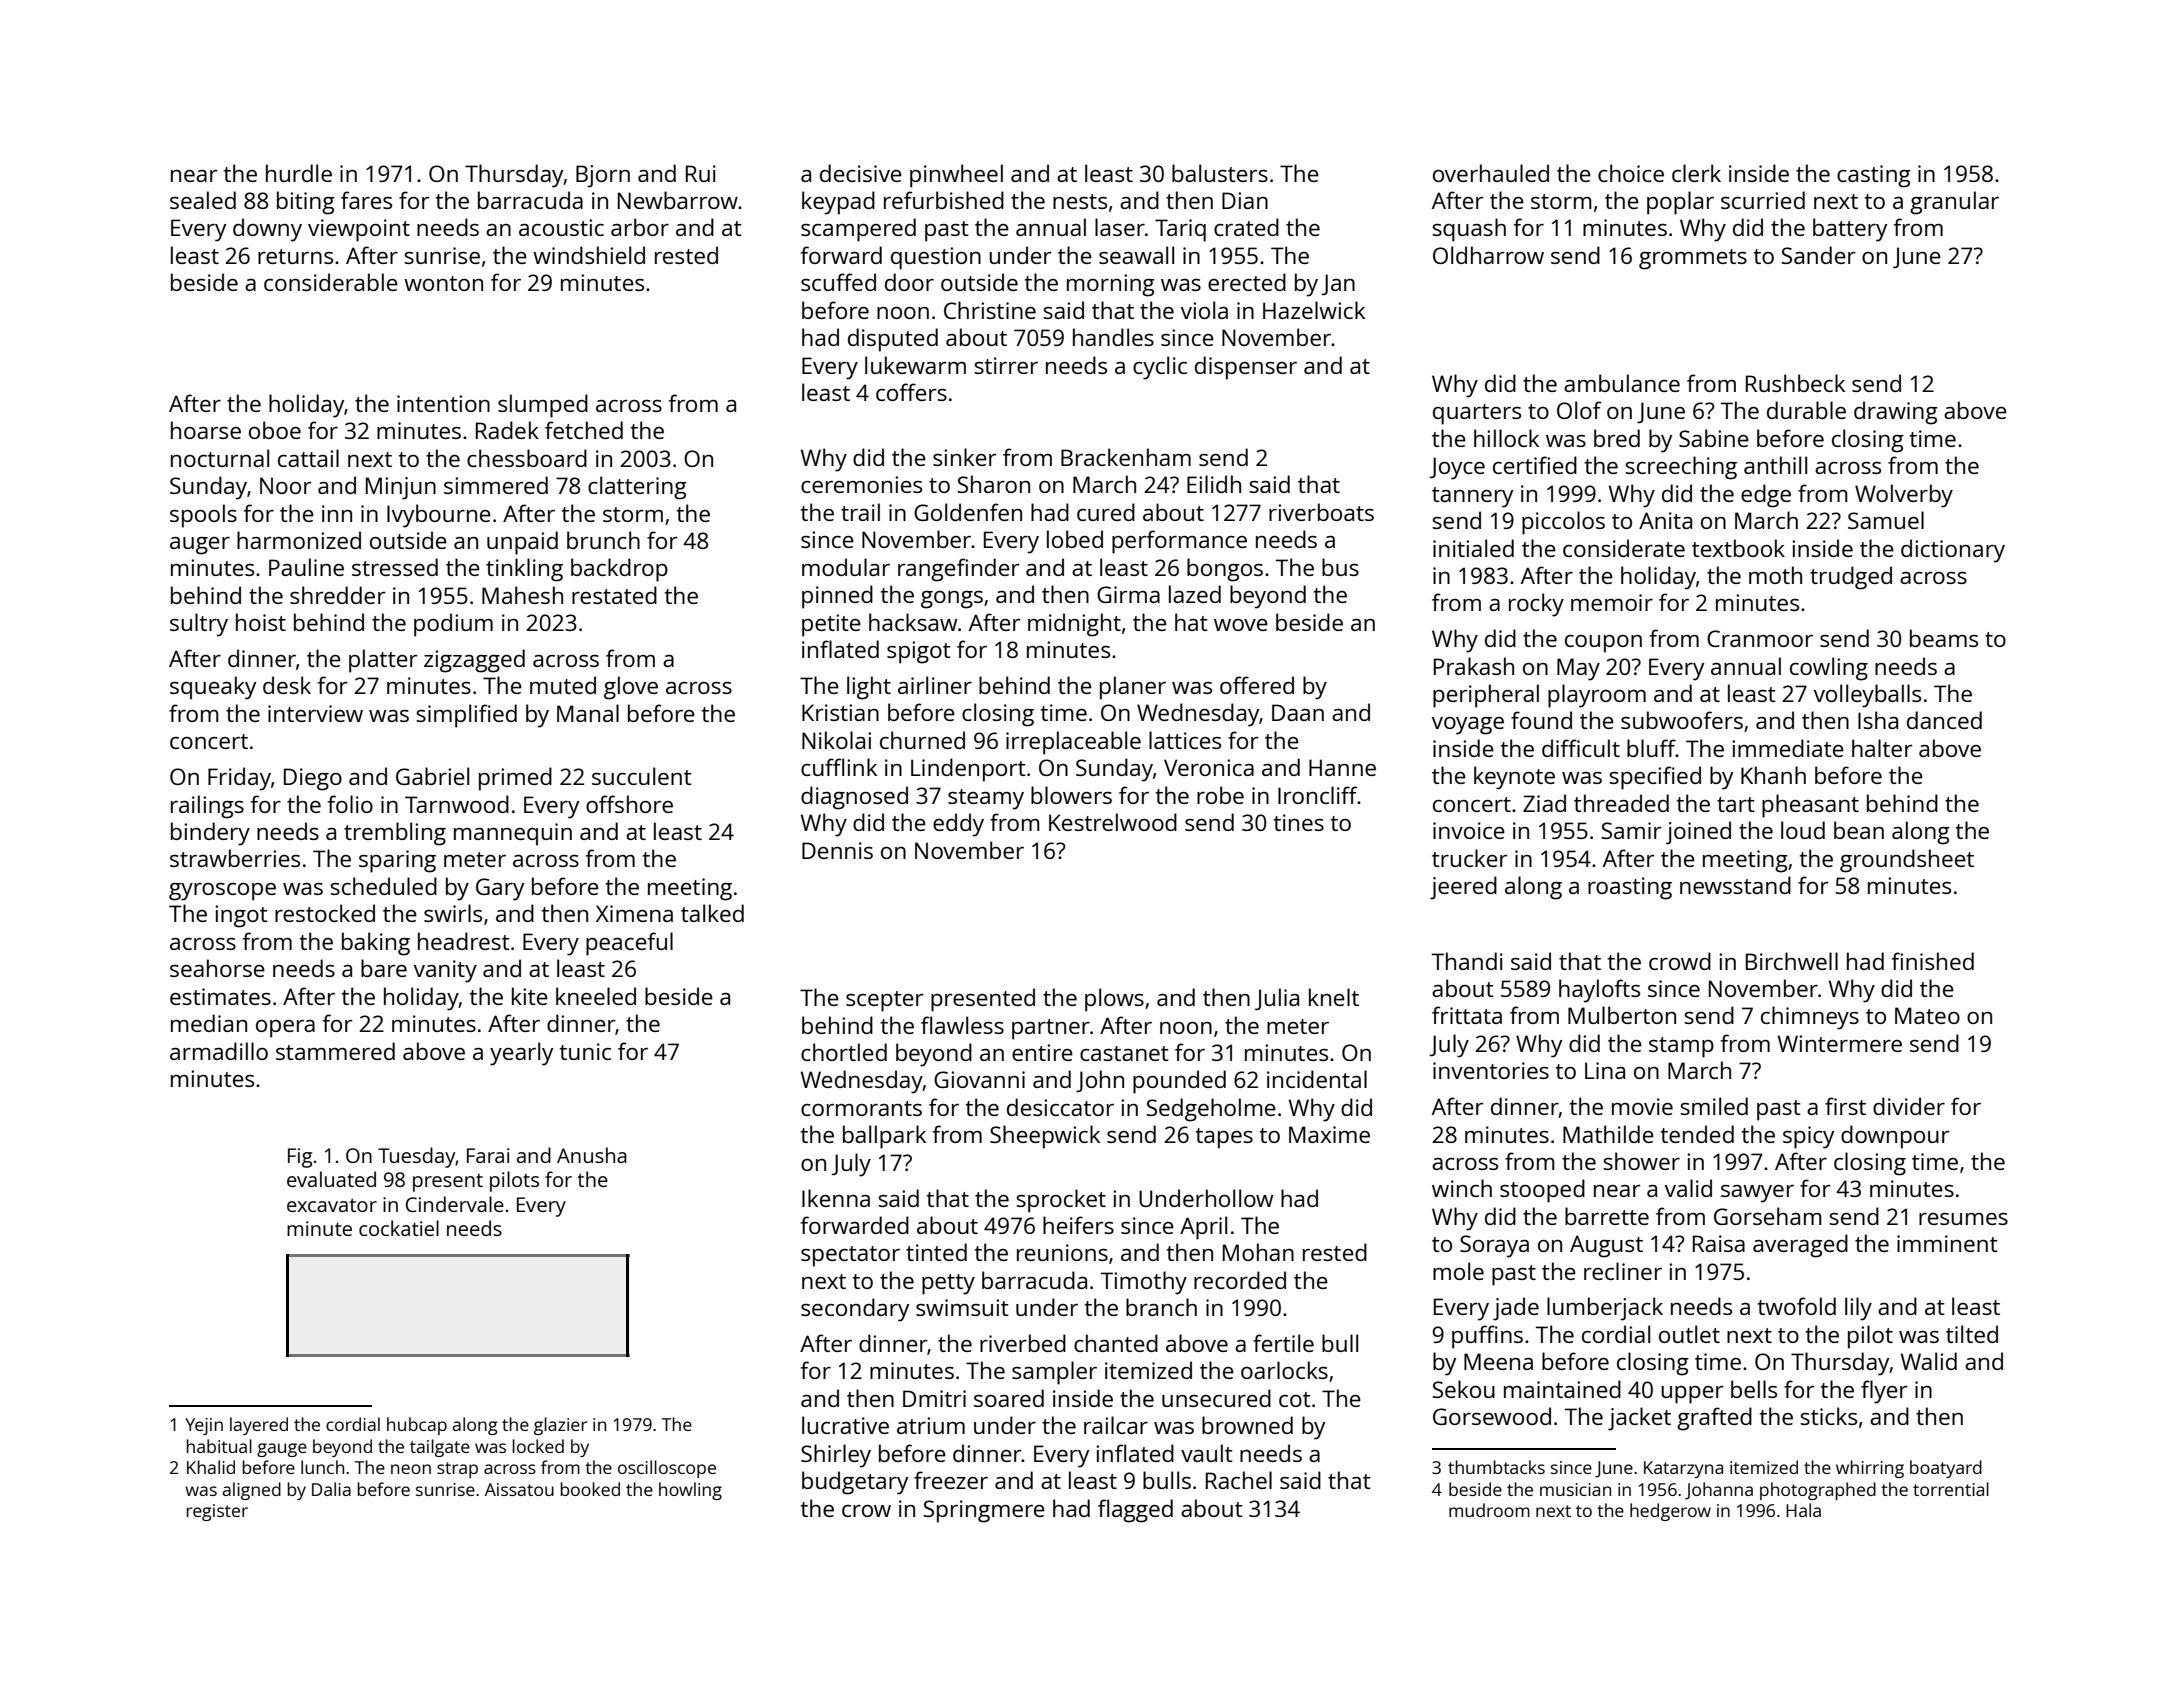 The image size is (2178, 1683). I want to click on finished, so click(1933, 961).
